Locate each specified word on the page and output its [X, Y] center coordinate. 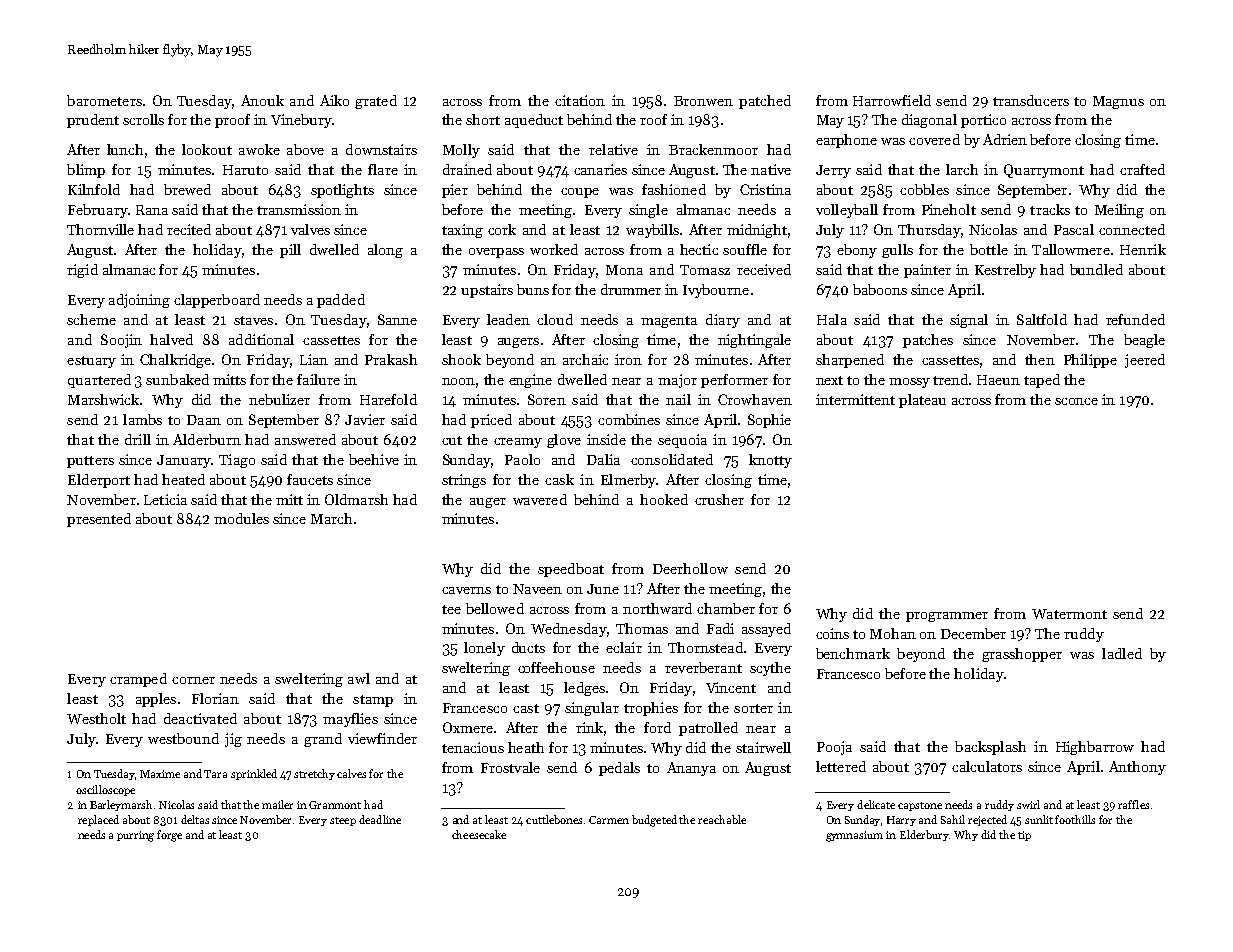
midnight [757, 231]
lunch [125, 149]
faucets [310, 479]
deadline [380, 819]
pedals [619, 769]
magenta [669, 322]
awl [359, 678]
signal [969, 321]
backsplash [990, 748]
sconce [1076, 401]
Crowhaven [755, 399]
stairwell [763, 747]
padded [341, 301]
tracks [1050, 209]
